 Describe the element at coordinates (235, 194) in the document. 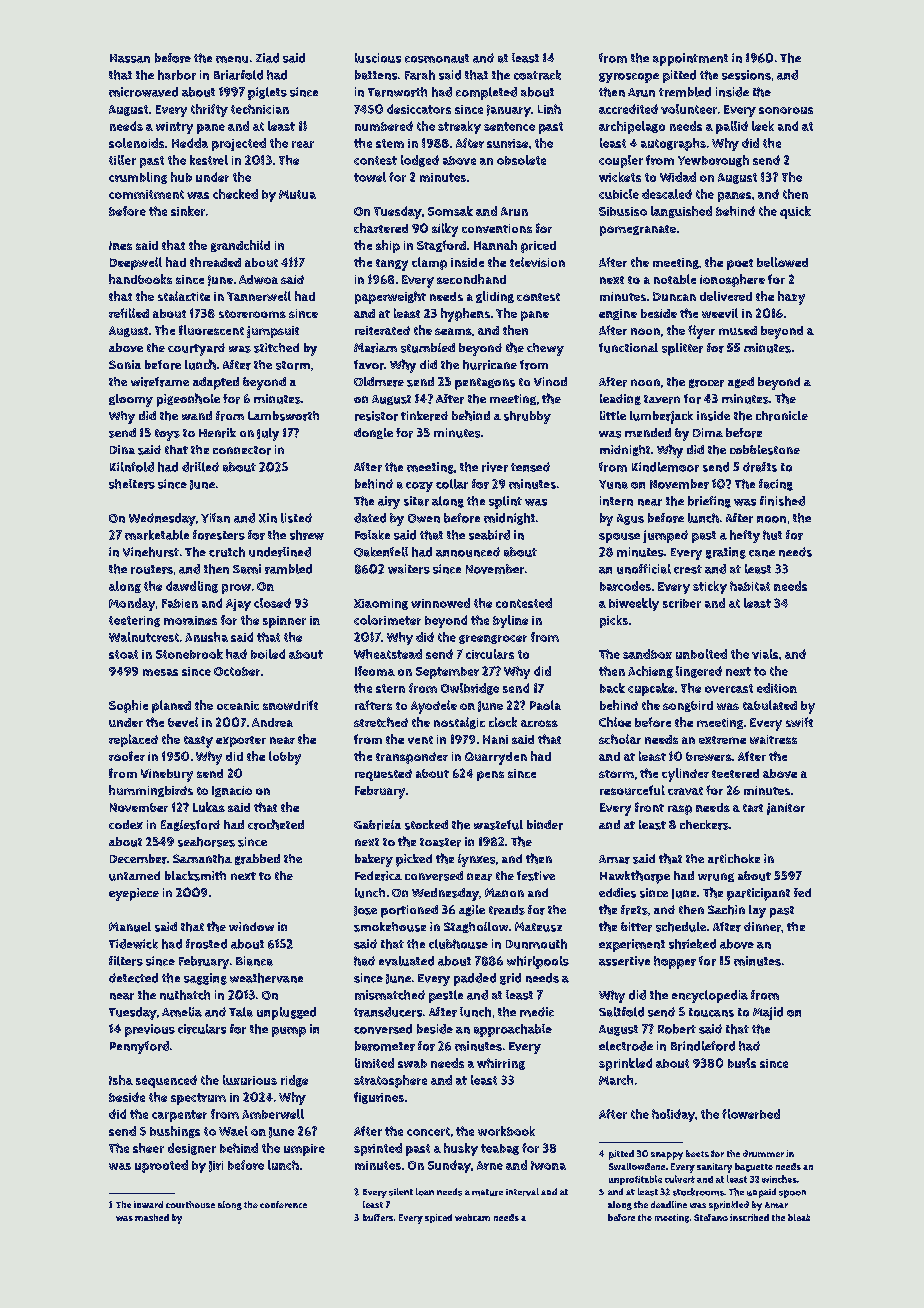

I see `checked` at that location.
